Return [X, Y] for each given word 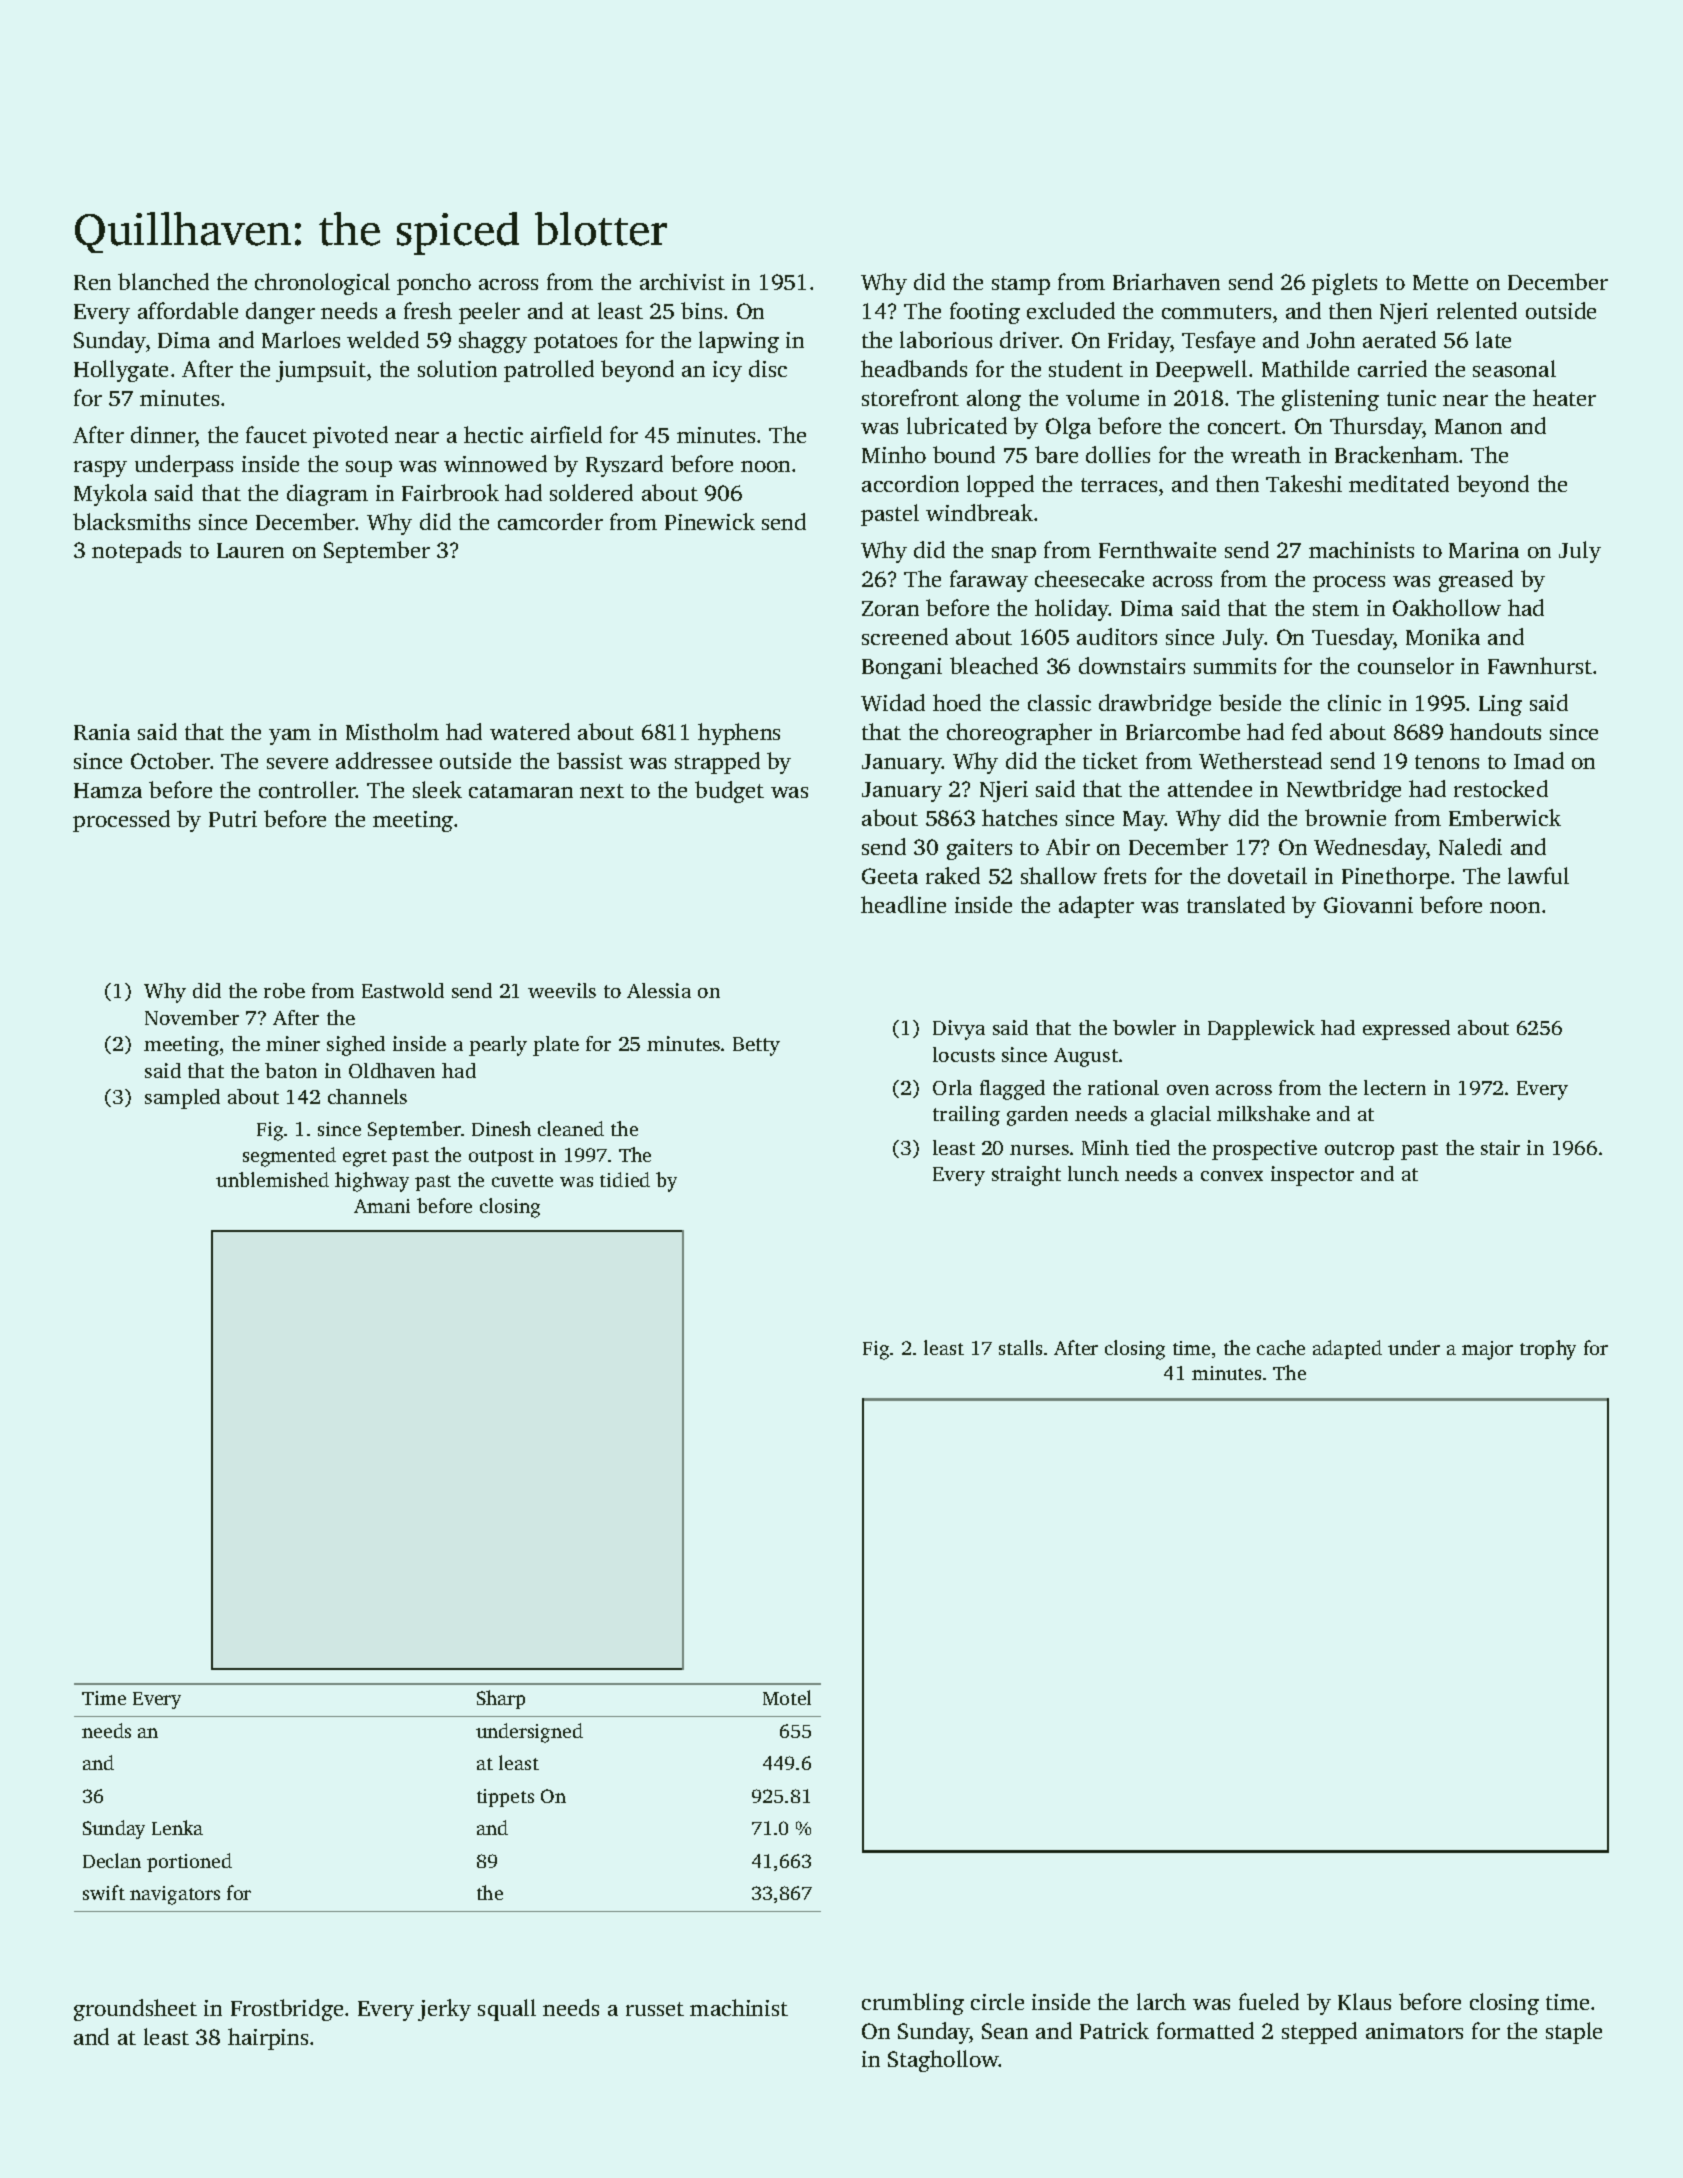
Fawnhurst [1540, 665]
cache [1281, 1347]
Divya [959, 1030]
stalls [1020, 1347]
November [192, 1017]
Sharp [501, 1699]
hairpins [268, 2039]
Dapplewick [1261, 1030]
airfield [566, 434]
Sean [1005, 2031]
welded [383, 339]
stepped [1319, 2033]
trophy [1548, 1350]
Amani [382, 1206]
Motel [787, 1697]
